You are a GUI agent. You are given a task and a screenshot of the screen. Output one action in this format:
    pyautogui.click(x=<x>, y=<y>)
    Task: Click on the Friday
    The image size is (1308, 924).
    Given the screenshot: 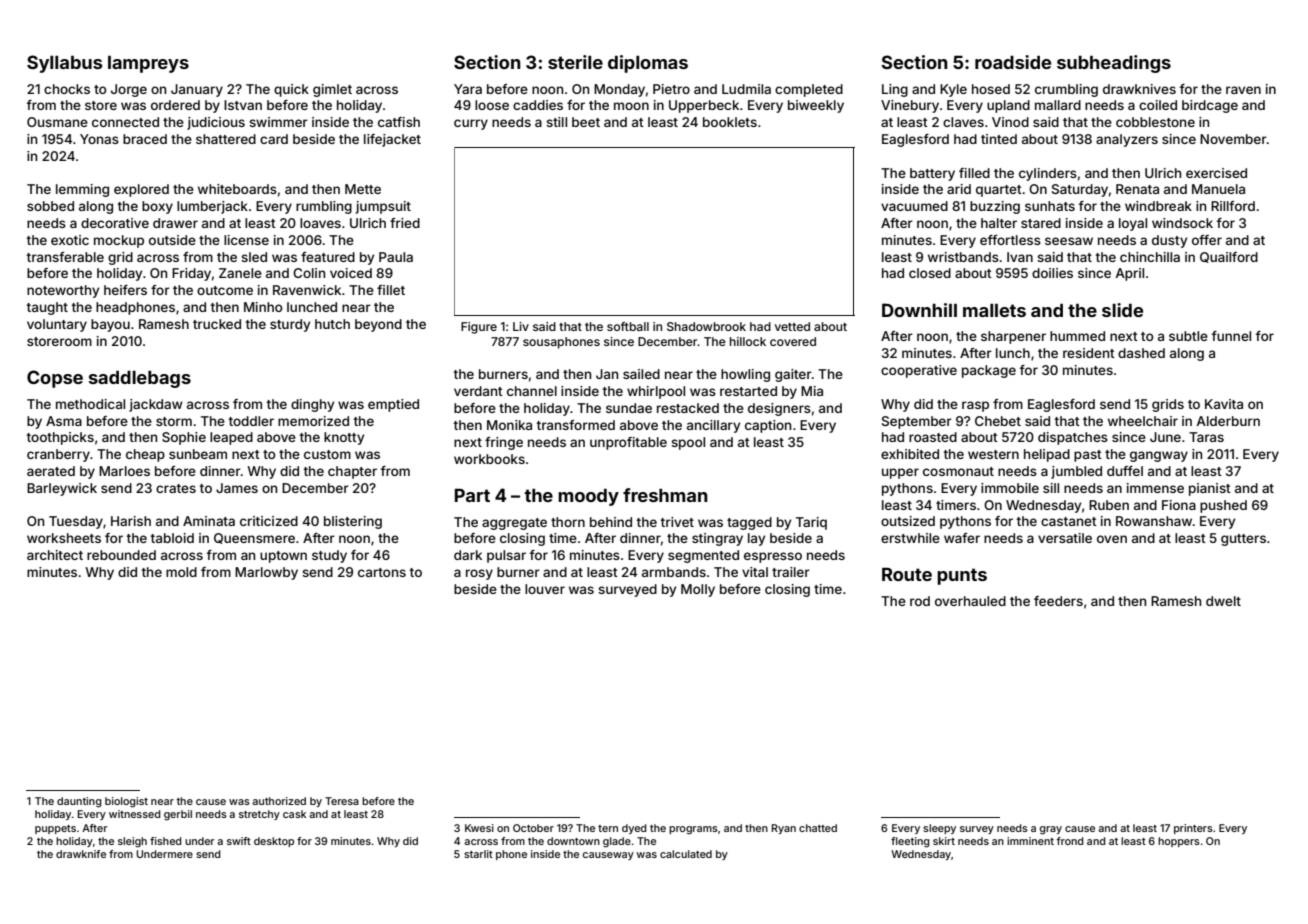 What is the action you would take?
    pyautogui.click(x=191, y=274)
